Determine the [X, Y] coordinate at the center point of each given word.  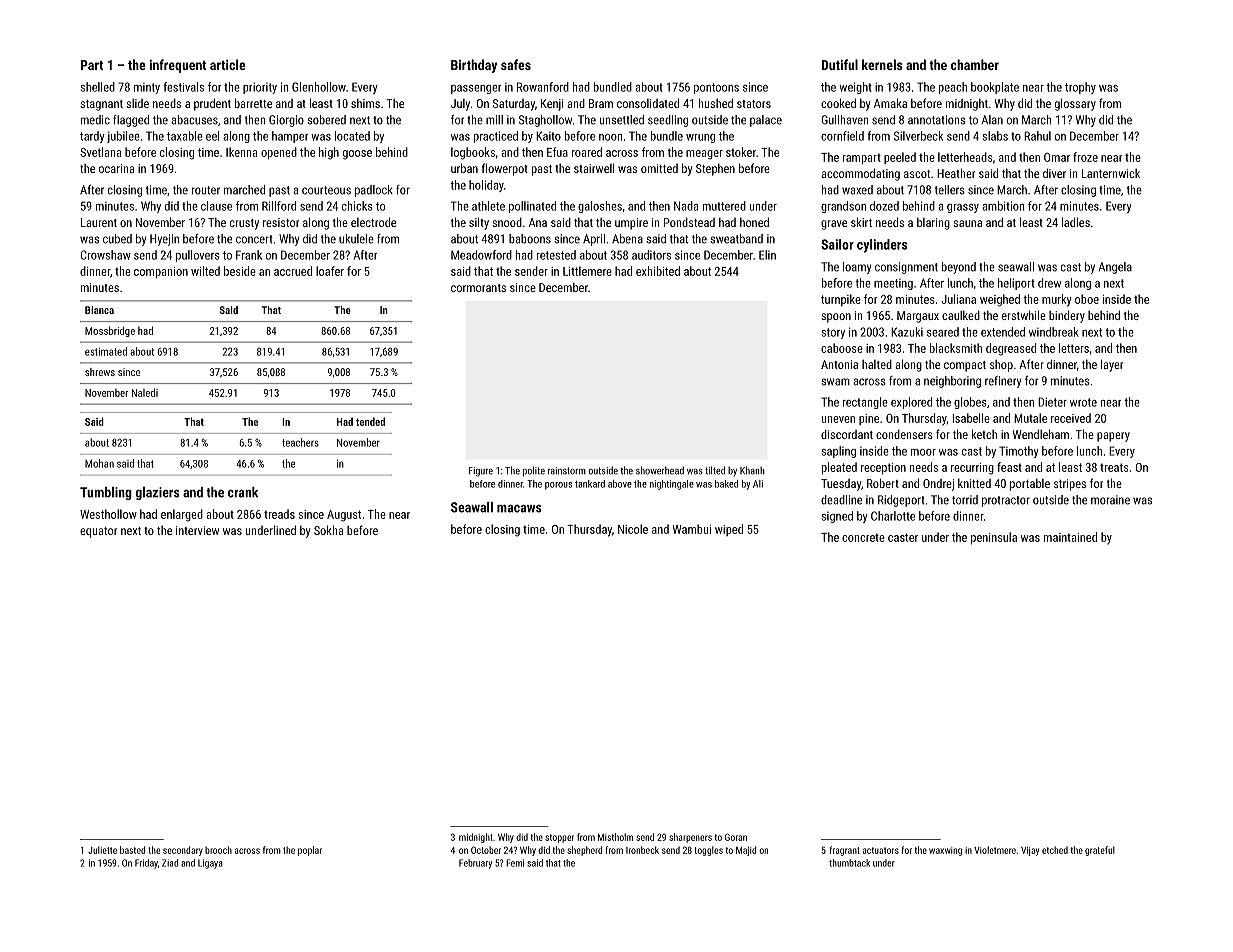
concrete [863, 537]
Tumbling [106, 493]
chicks [357, 206]
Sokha [328, 530]
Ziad [170, 863]
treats [1114, 467]
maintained [1070, 537]
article [228, 64]
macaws [519, 509]
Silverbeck [918, 136]
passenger [476, 89]
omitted [659, 168]
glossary [1075, 104]
